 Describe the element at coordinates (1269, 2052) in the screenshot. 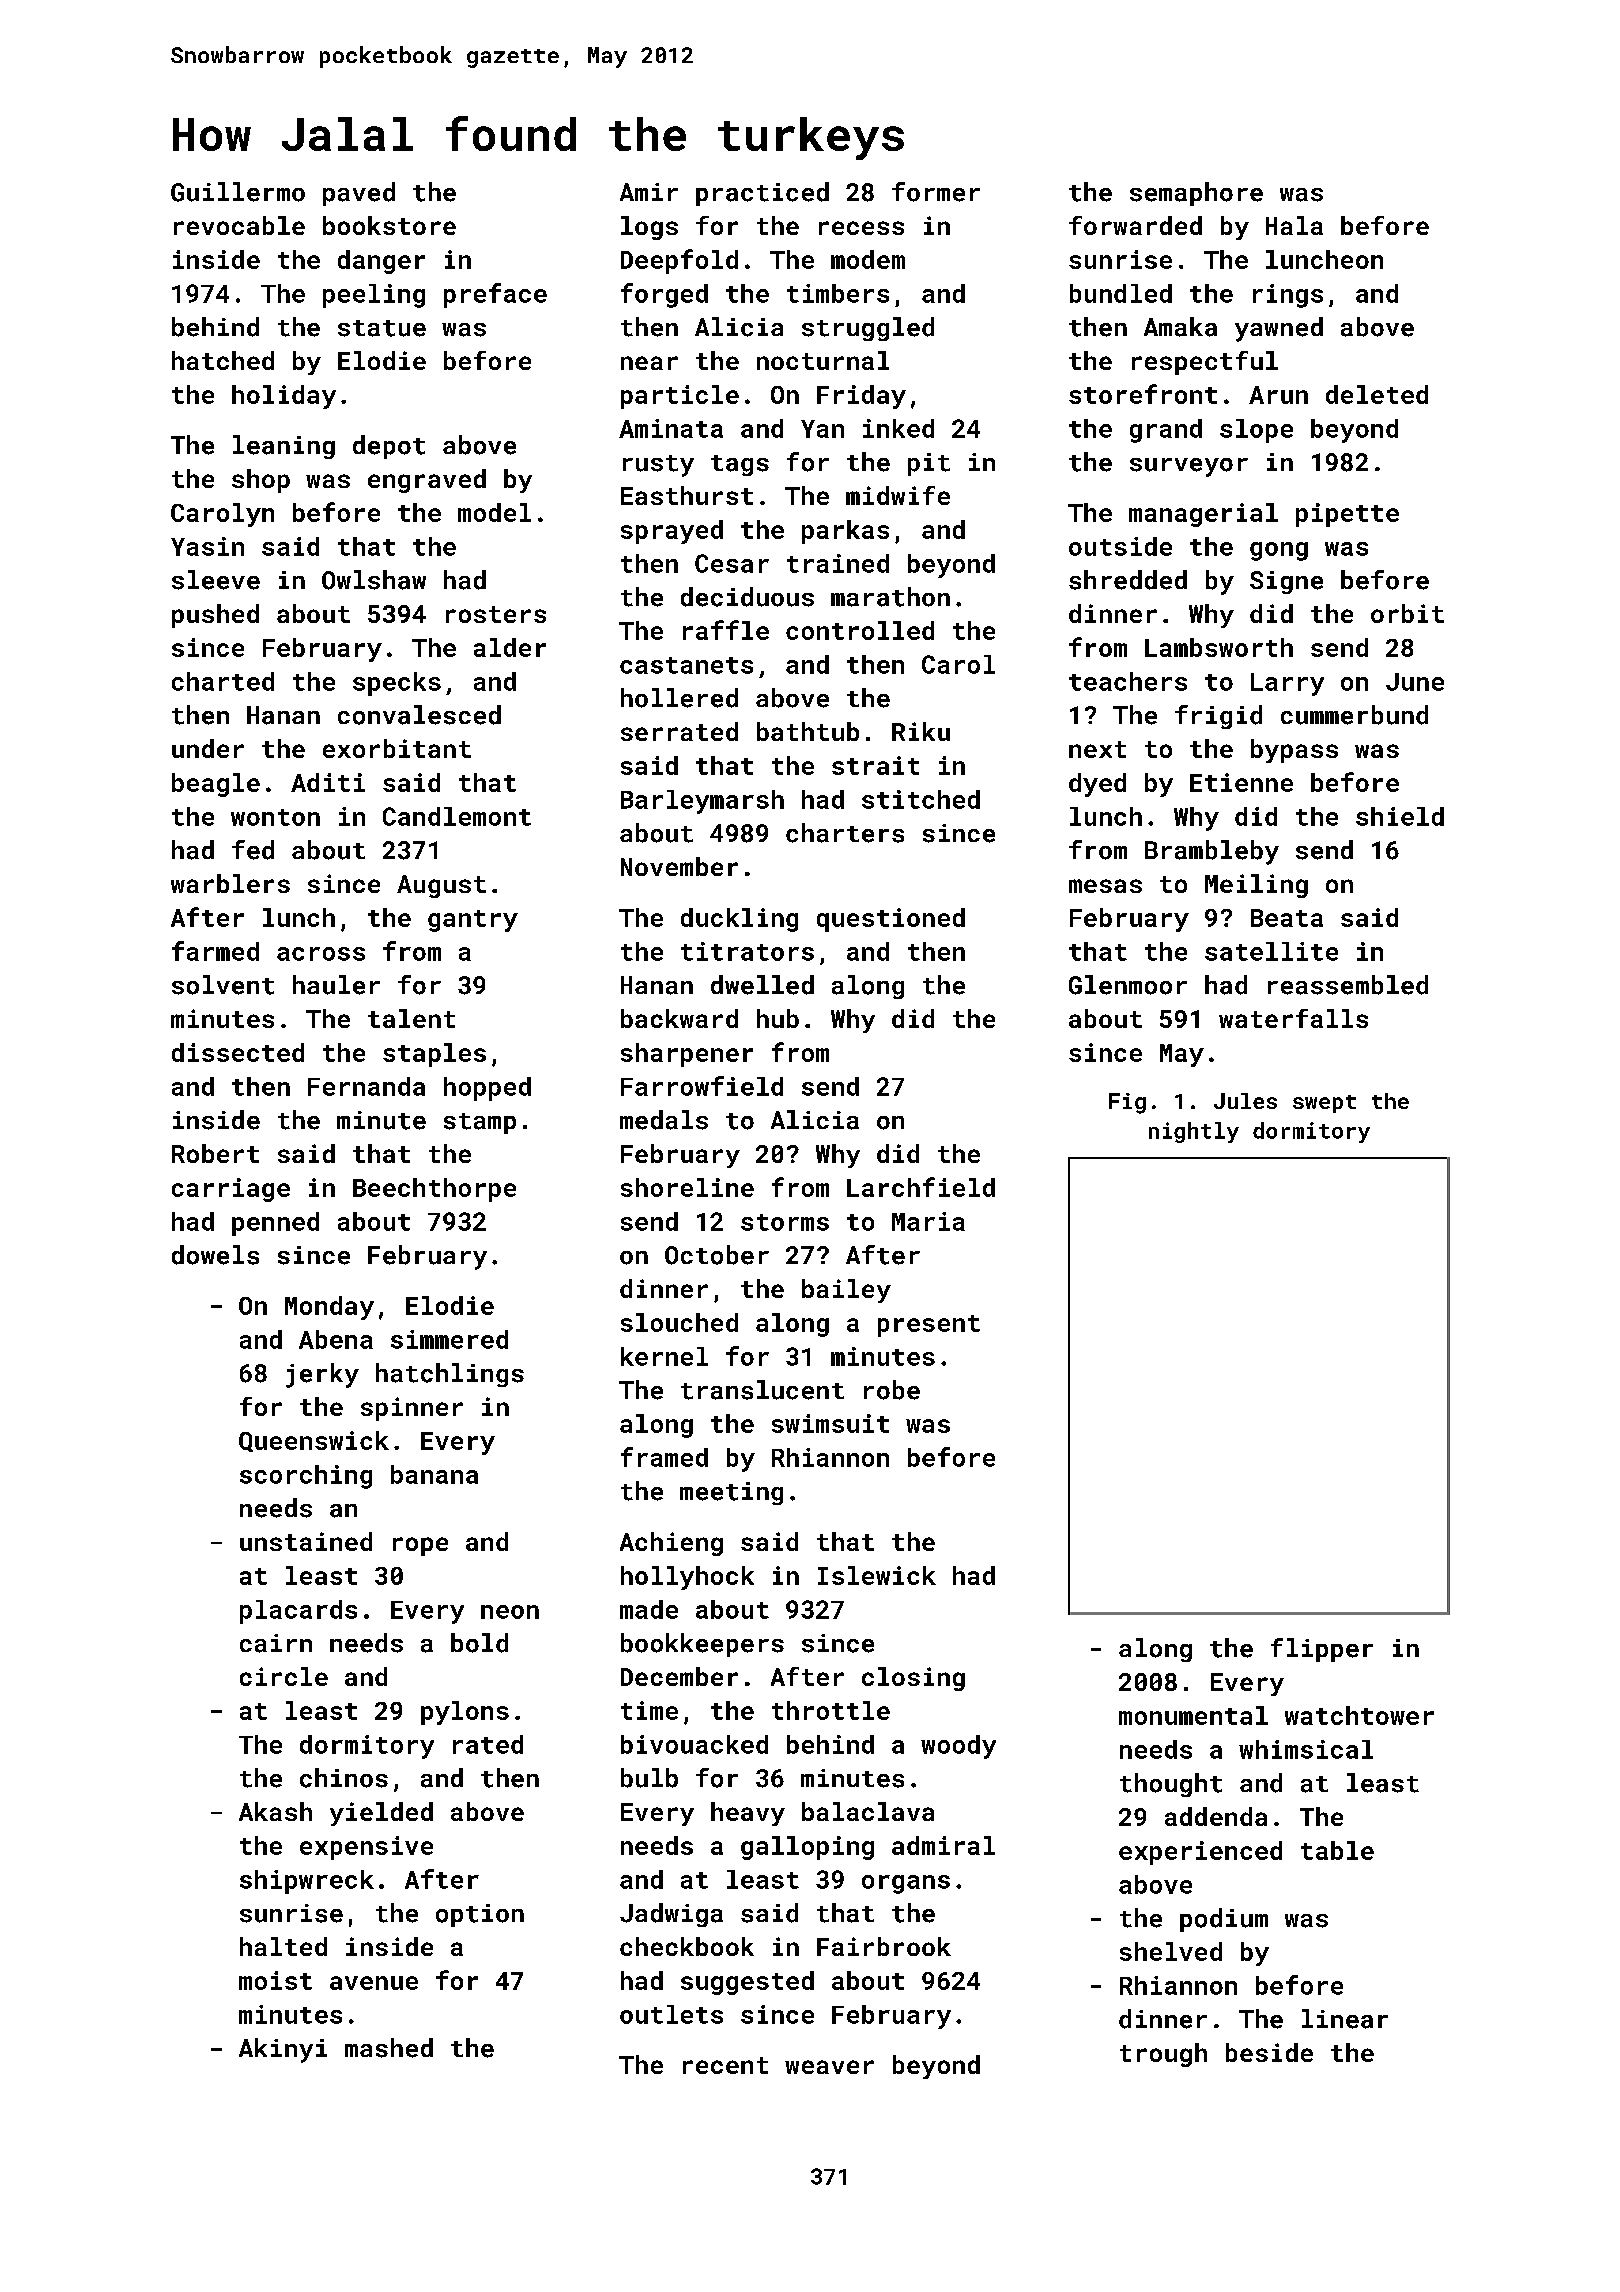

I see `beside` at that location.
